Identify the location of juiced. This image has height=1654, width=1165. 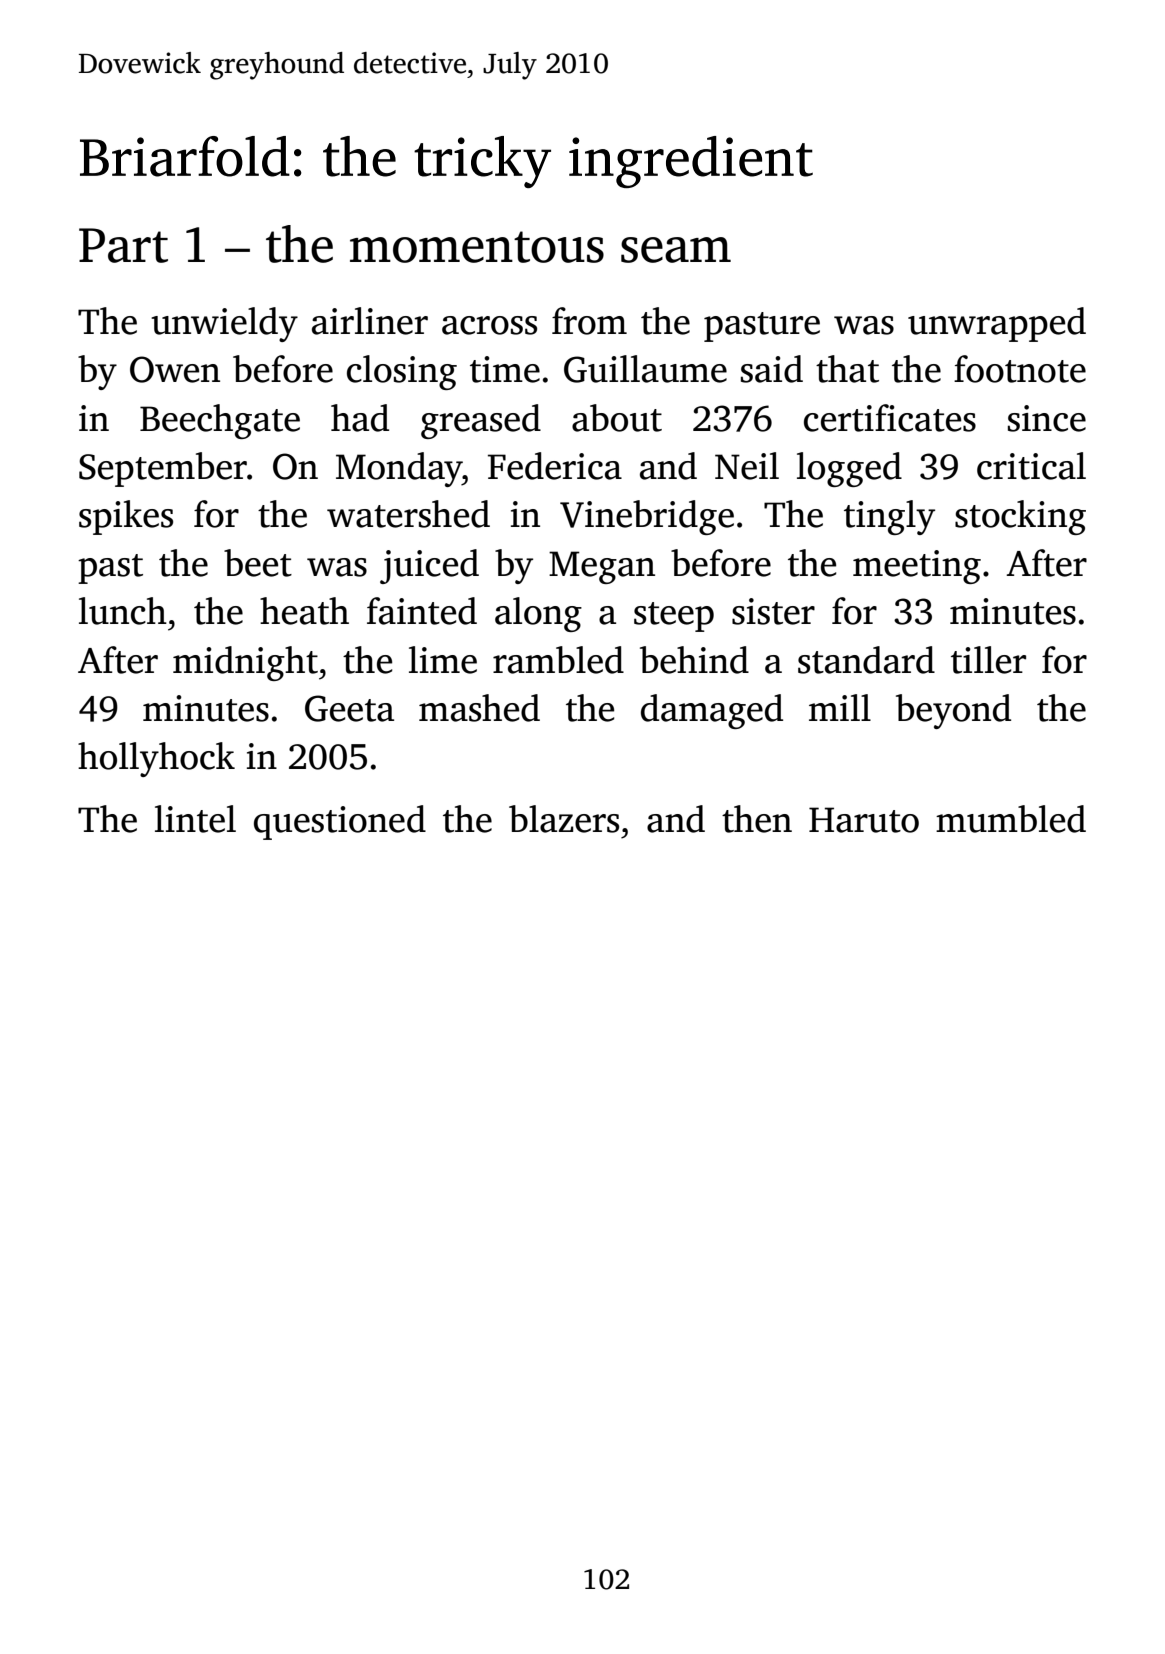
(429, 566).
